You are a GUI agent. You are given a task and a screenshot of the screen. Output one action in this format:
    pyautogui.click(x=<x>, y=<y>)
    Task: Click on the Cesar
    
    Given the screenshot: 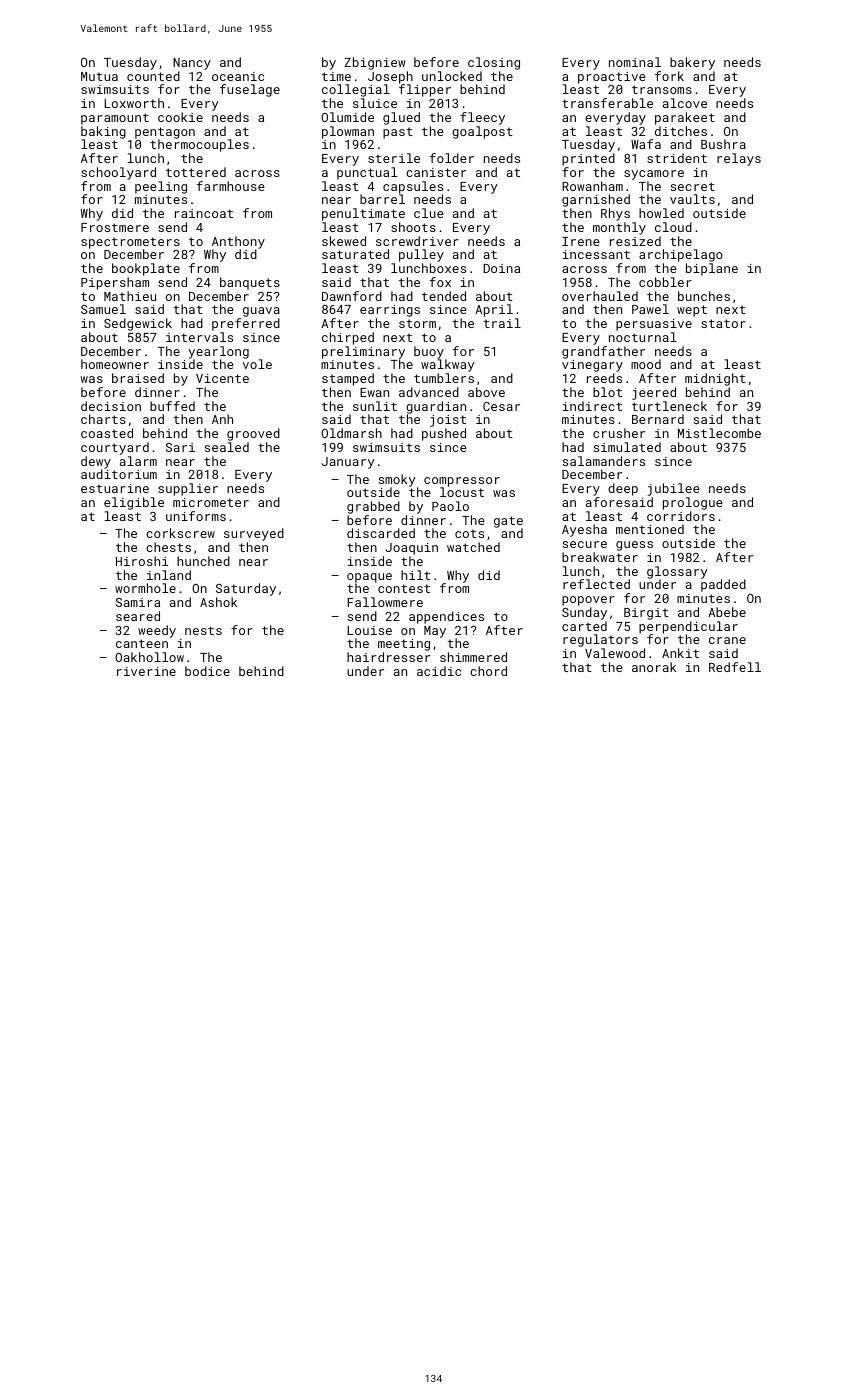 What is the action you would take?
    pyautogui.click(x=501, y=406)
